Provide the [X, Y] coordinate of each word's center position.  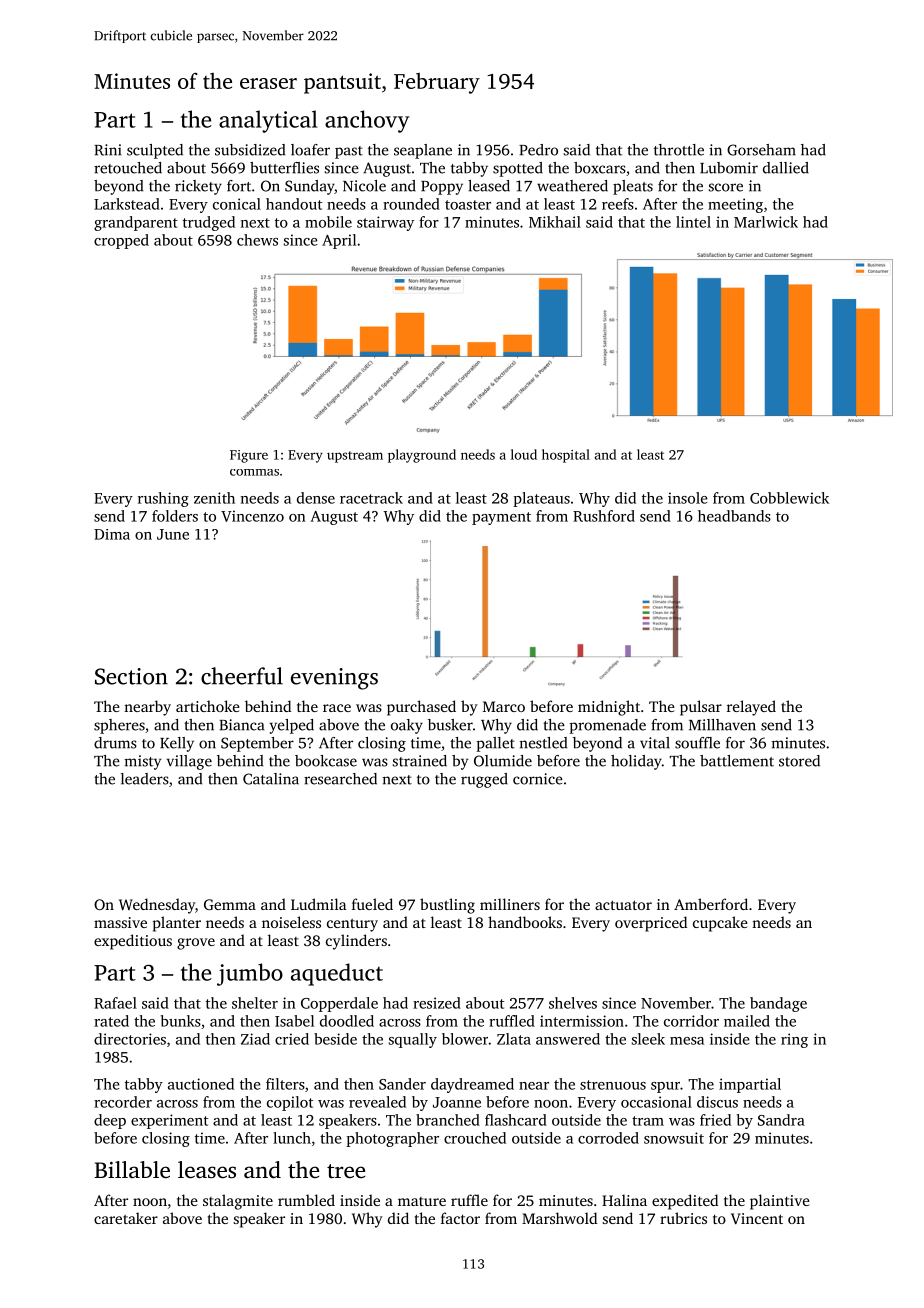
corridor [691, 1021]
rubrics [683, 1218]
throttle [679, 150]
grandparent [136, 223]
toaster [468, 205]
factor [460, 1218]
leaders [145, 779]
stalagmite [238, 1202]
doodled [347, 1021]
